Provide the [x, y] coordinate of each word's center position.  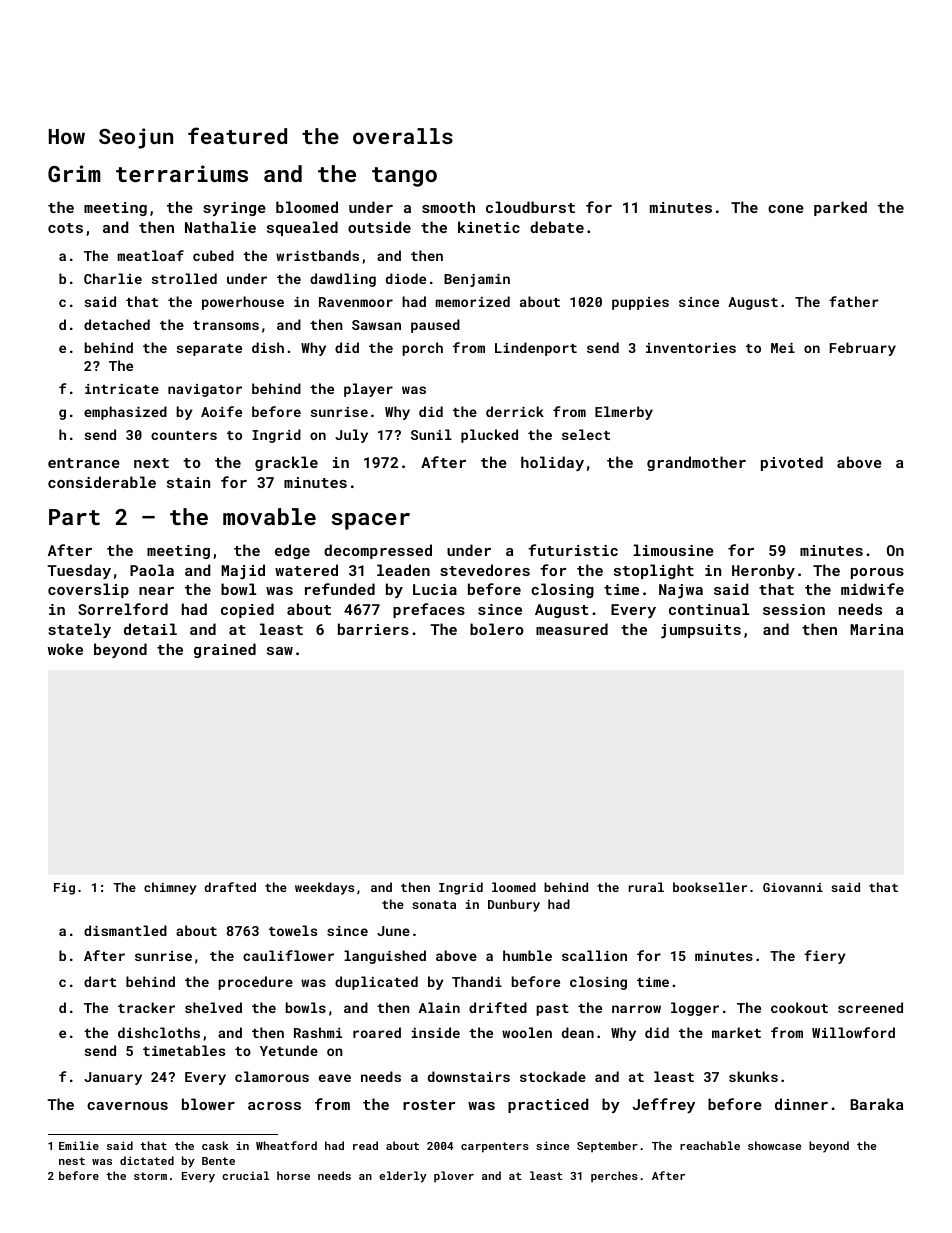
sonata [434, 904]
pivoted [792, 463]
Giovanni [793, 887]
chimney [170, 888]
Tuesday [79, 571]
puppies [640, 303]
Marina [877, 629]
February [863, 349]
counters [184, 435]
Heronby [763, 571]
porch [422, 349]
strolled [184, 278]
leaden [403, 570]
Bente [218, 1161]
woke [65, 649]
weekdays [324, 888]
